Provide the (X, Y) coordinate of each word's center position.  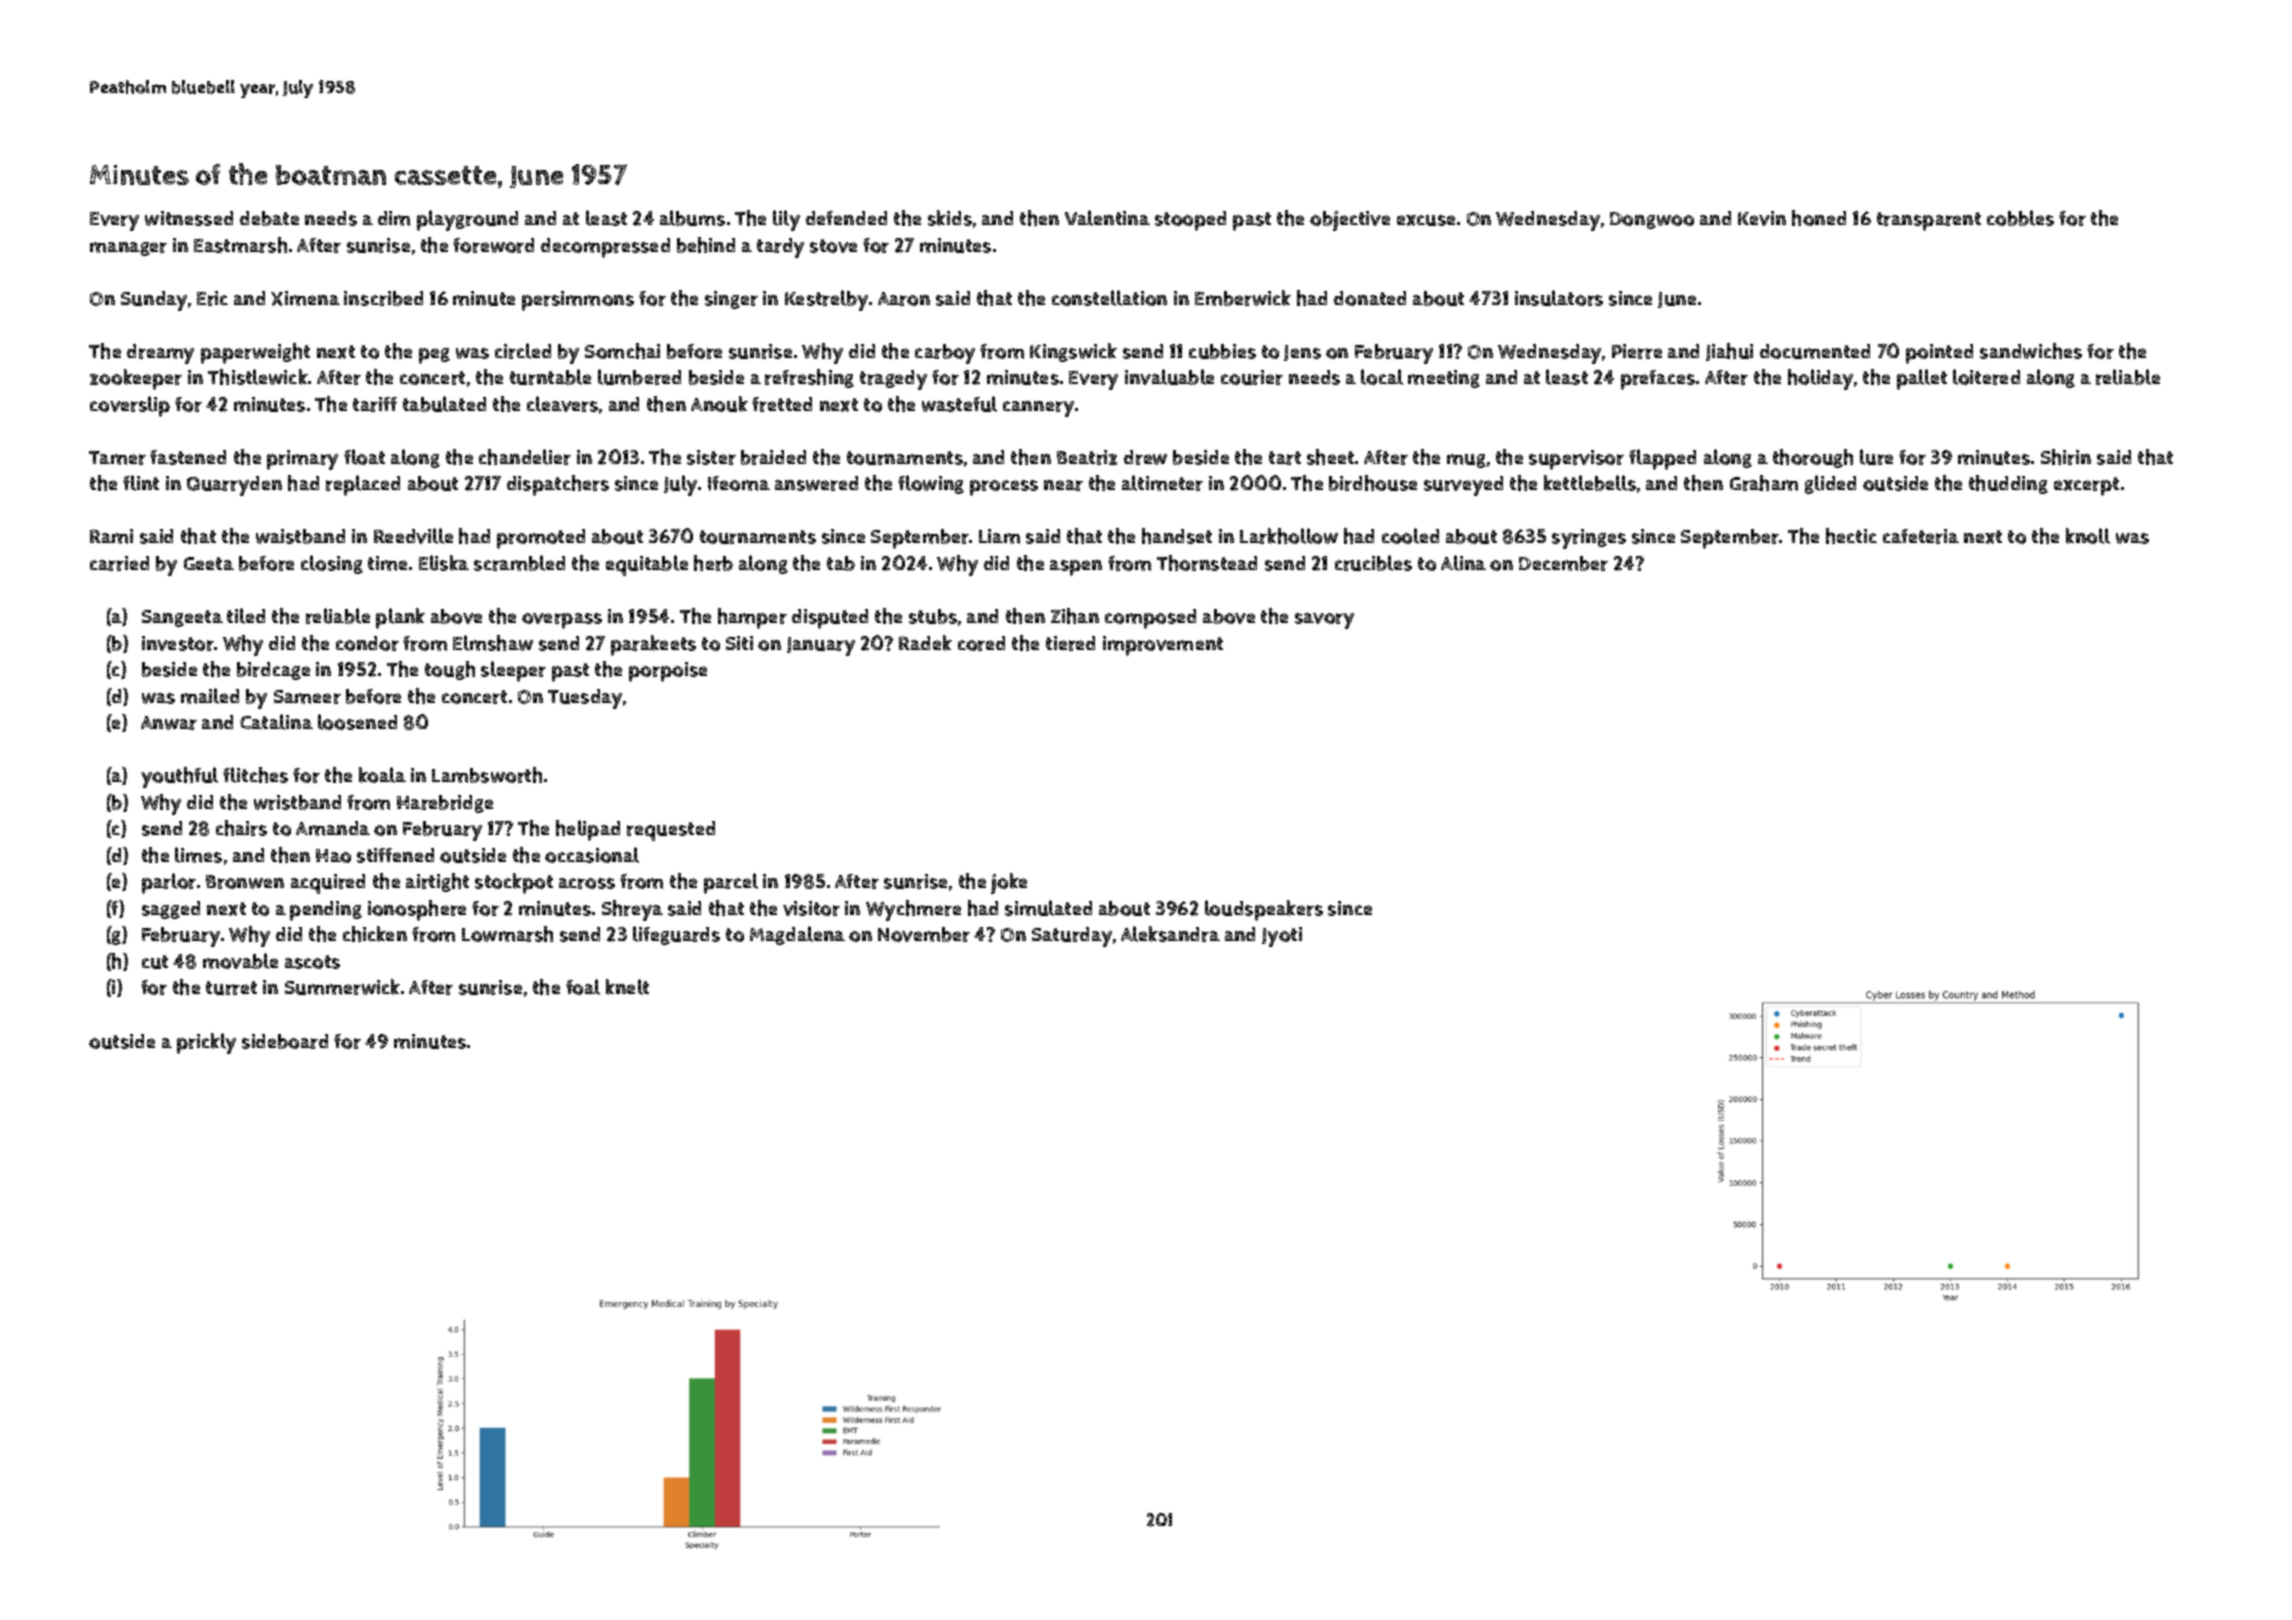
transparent (1929, 221)
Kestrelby (826, 300)
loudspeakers (1264, 910)
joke (1009, 883)
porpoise (668, 672)
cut (155, 962)
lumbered (639, 377)
